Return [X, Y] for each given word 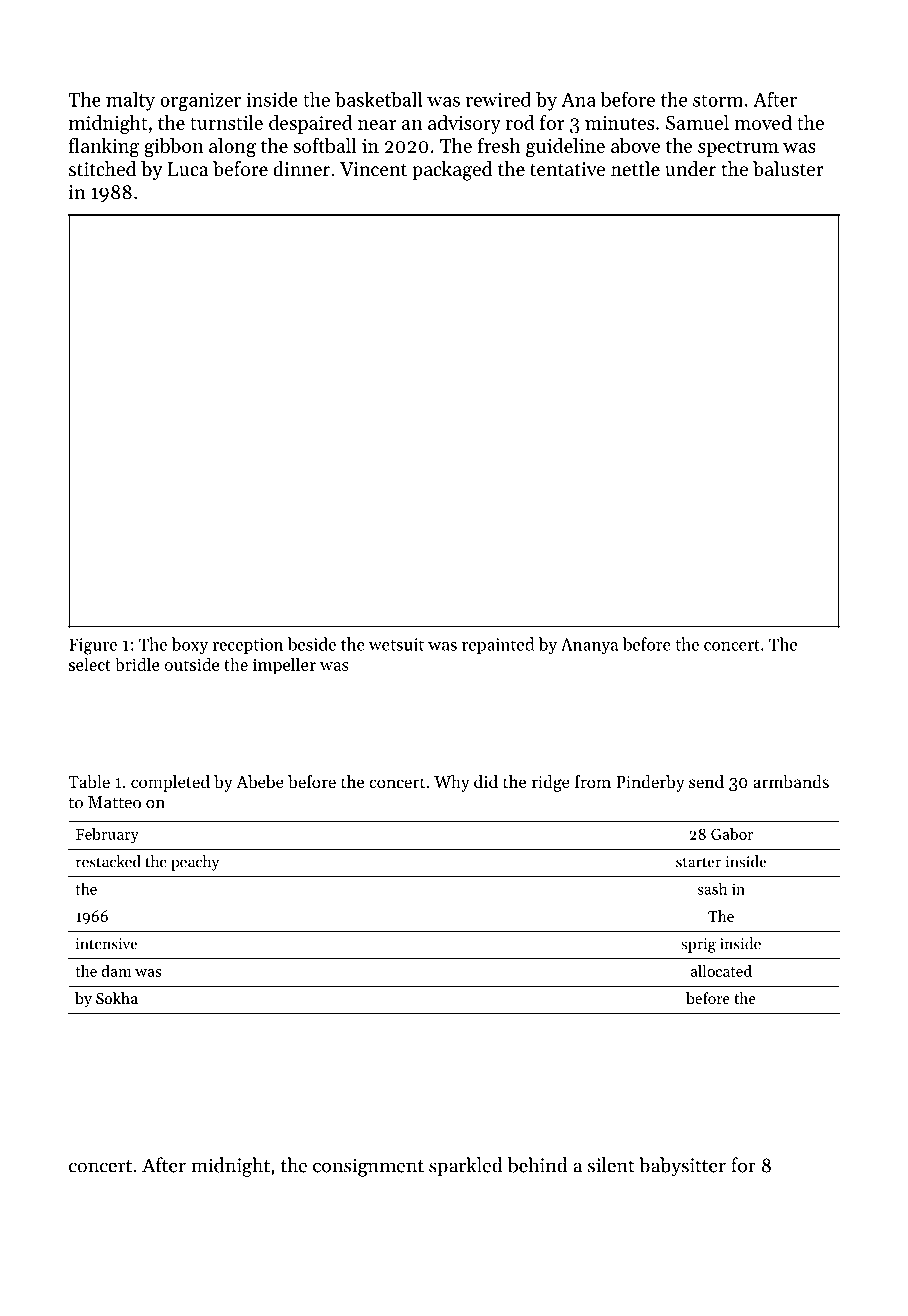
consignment [368, 1167]
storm [718, 100]
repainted [498, 645]
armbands [791, 781]
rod [519, 122]
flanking [104, 148]
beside [312, 644]
